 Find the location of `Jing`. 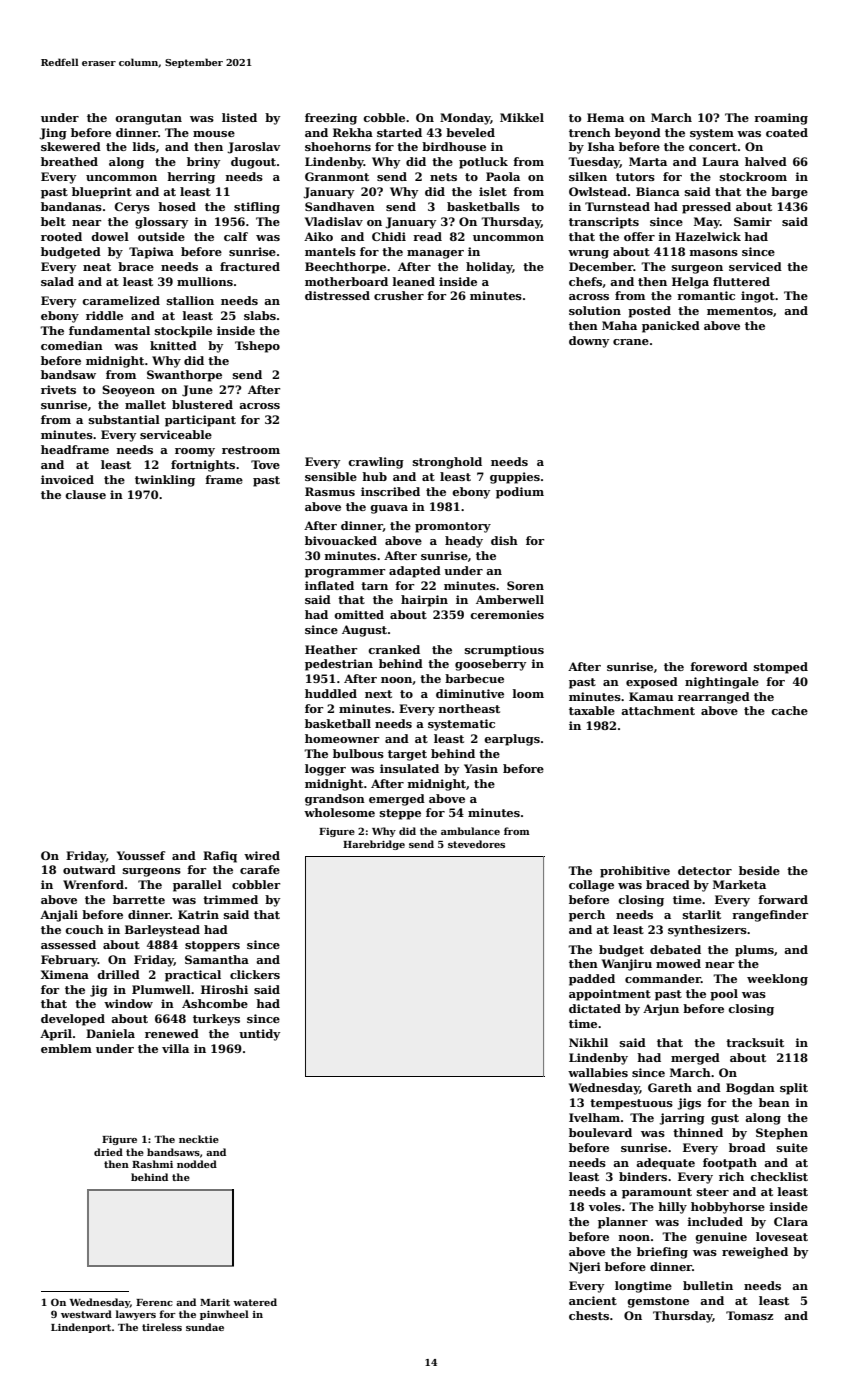

Jing is located at coordinates (53, 134).
